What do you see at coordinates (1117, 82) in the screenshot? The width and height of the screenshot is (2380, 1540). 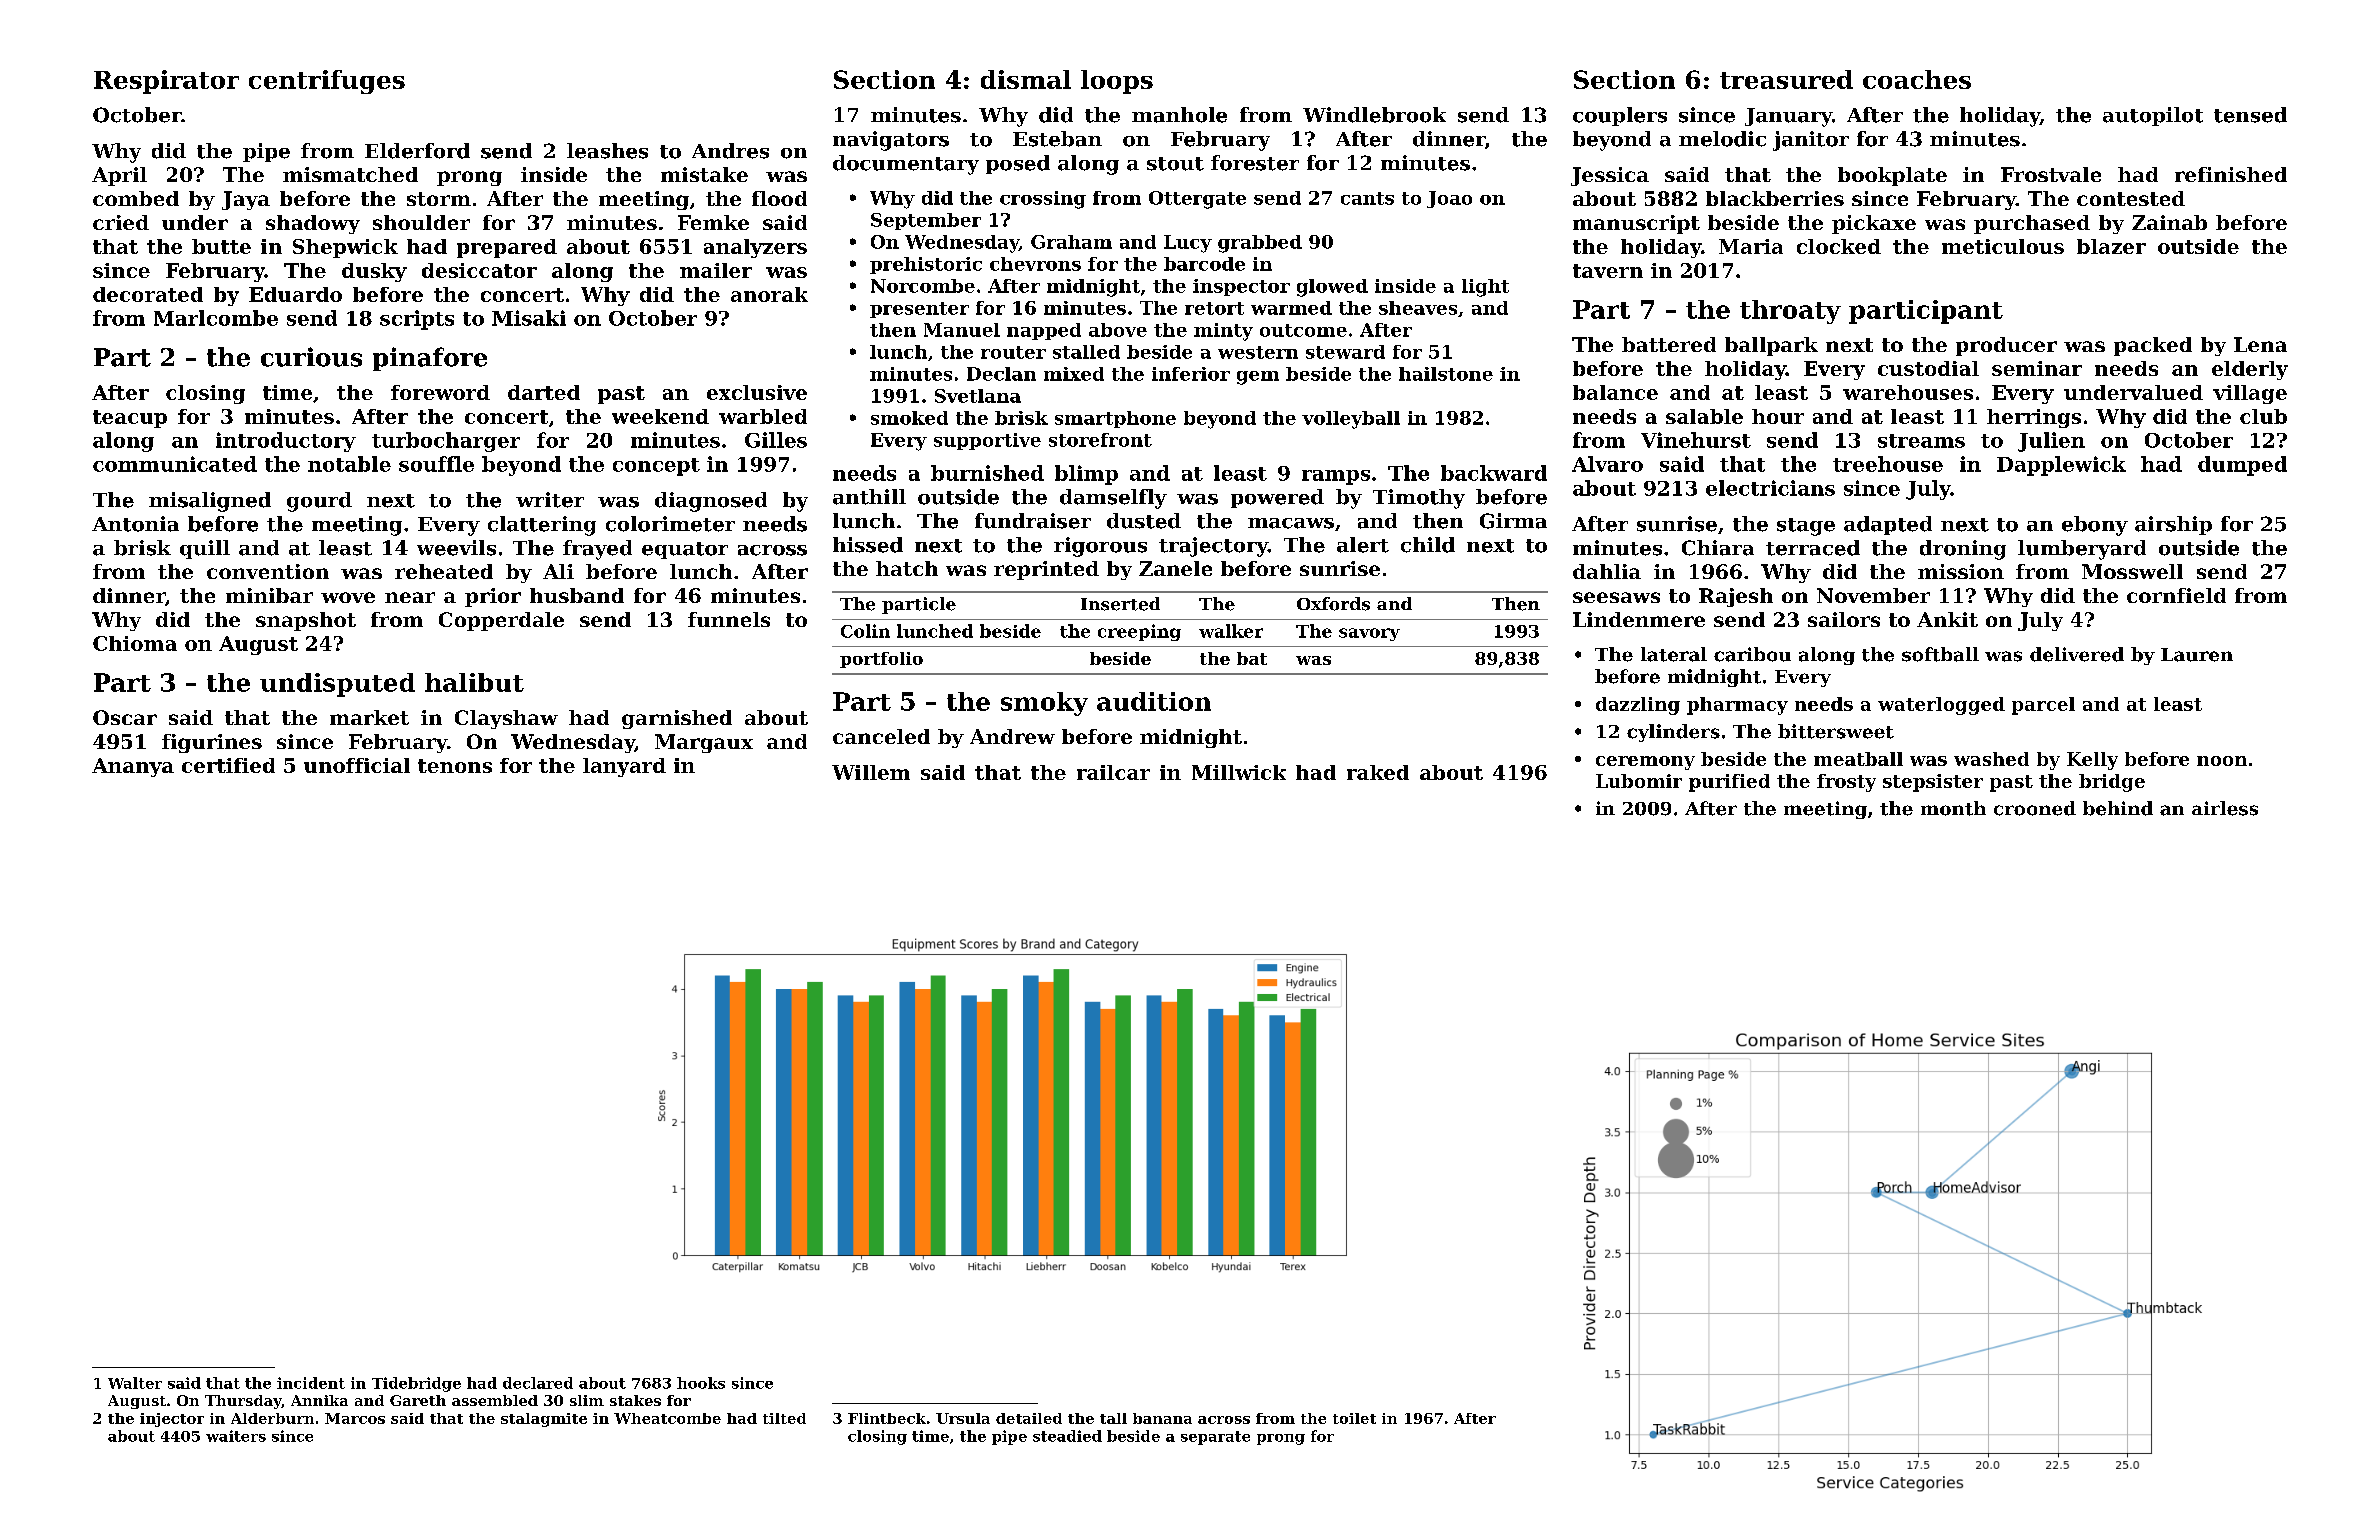 I see `loops` at bounding box center [1117, 82].
